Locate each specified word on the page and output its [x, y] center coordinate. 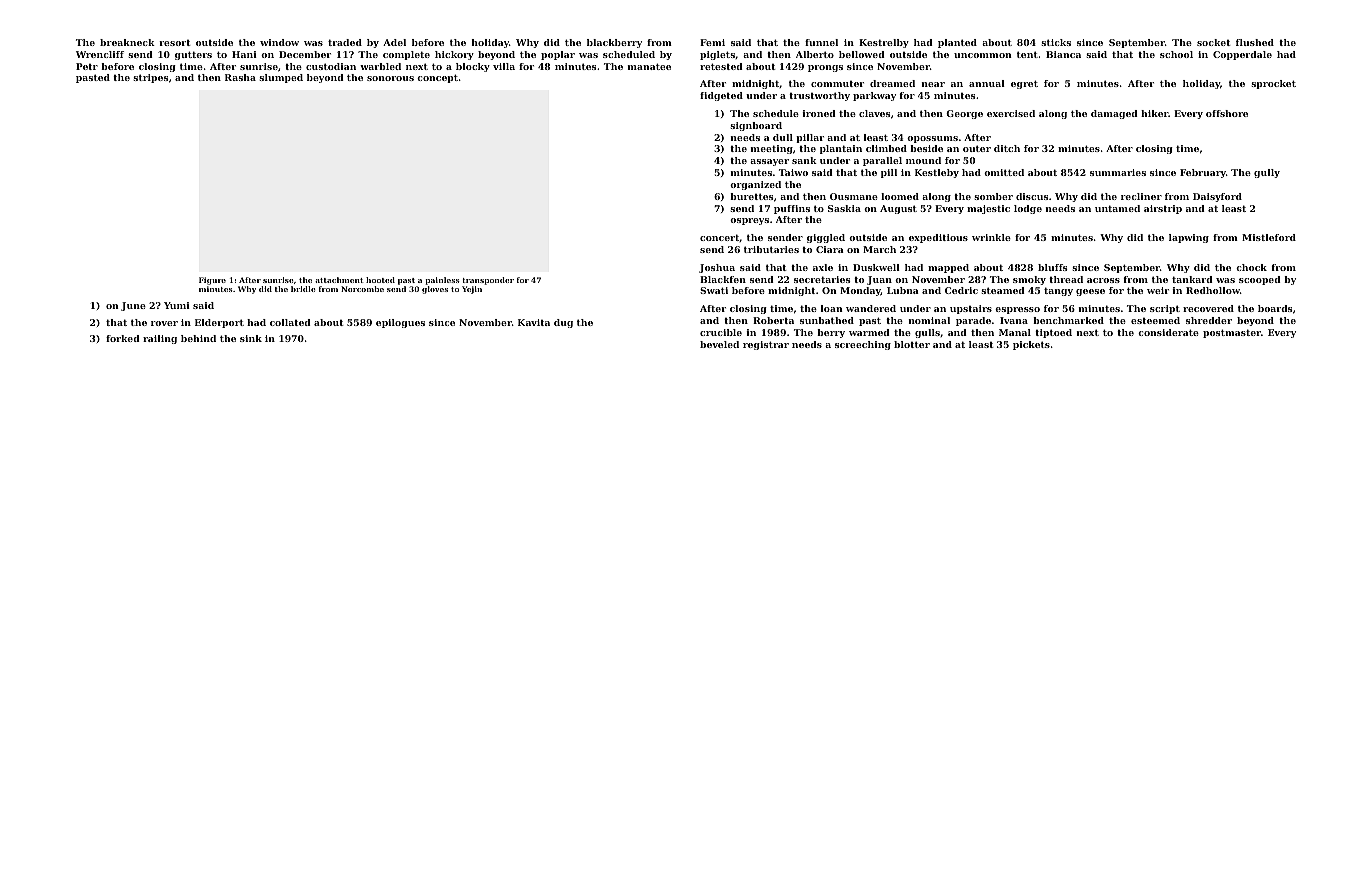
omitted [1004, 172]
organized [755, 185]
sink [251, 338]
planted [957, 43]
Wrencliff [100, 54]
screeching [863, 345]
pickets [1031, 345]
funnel [821, 42]
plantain [841, 149]
